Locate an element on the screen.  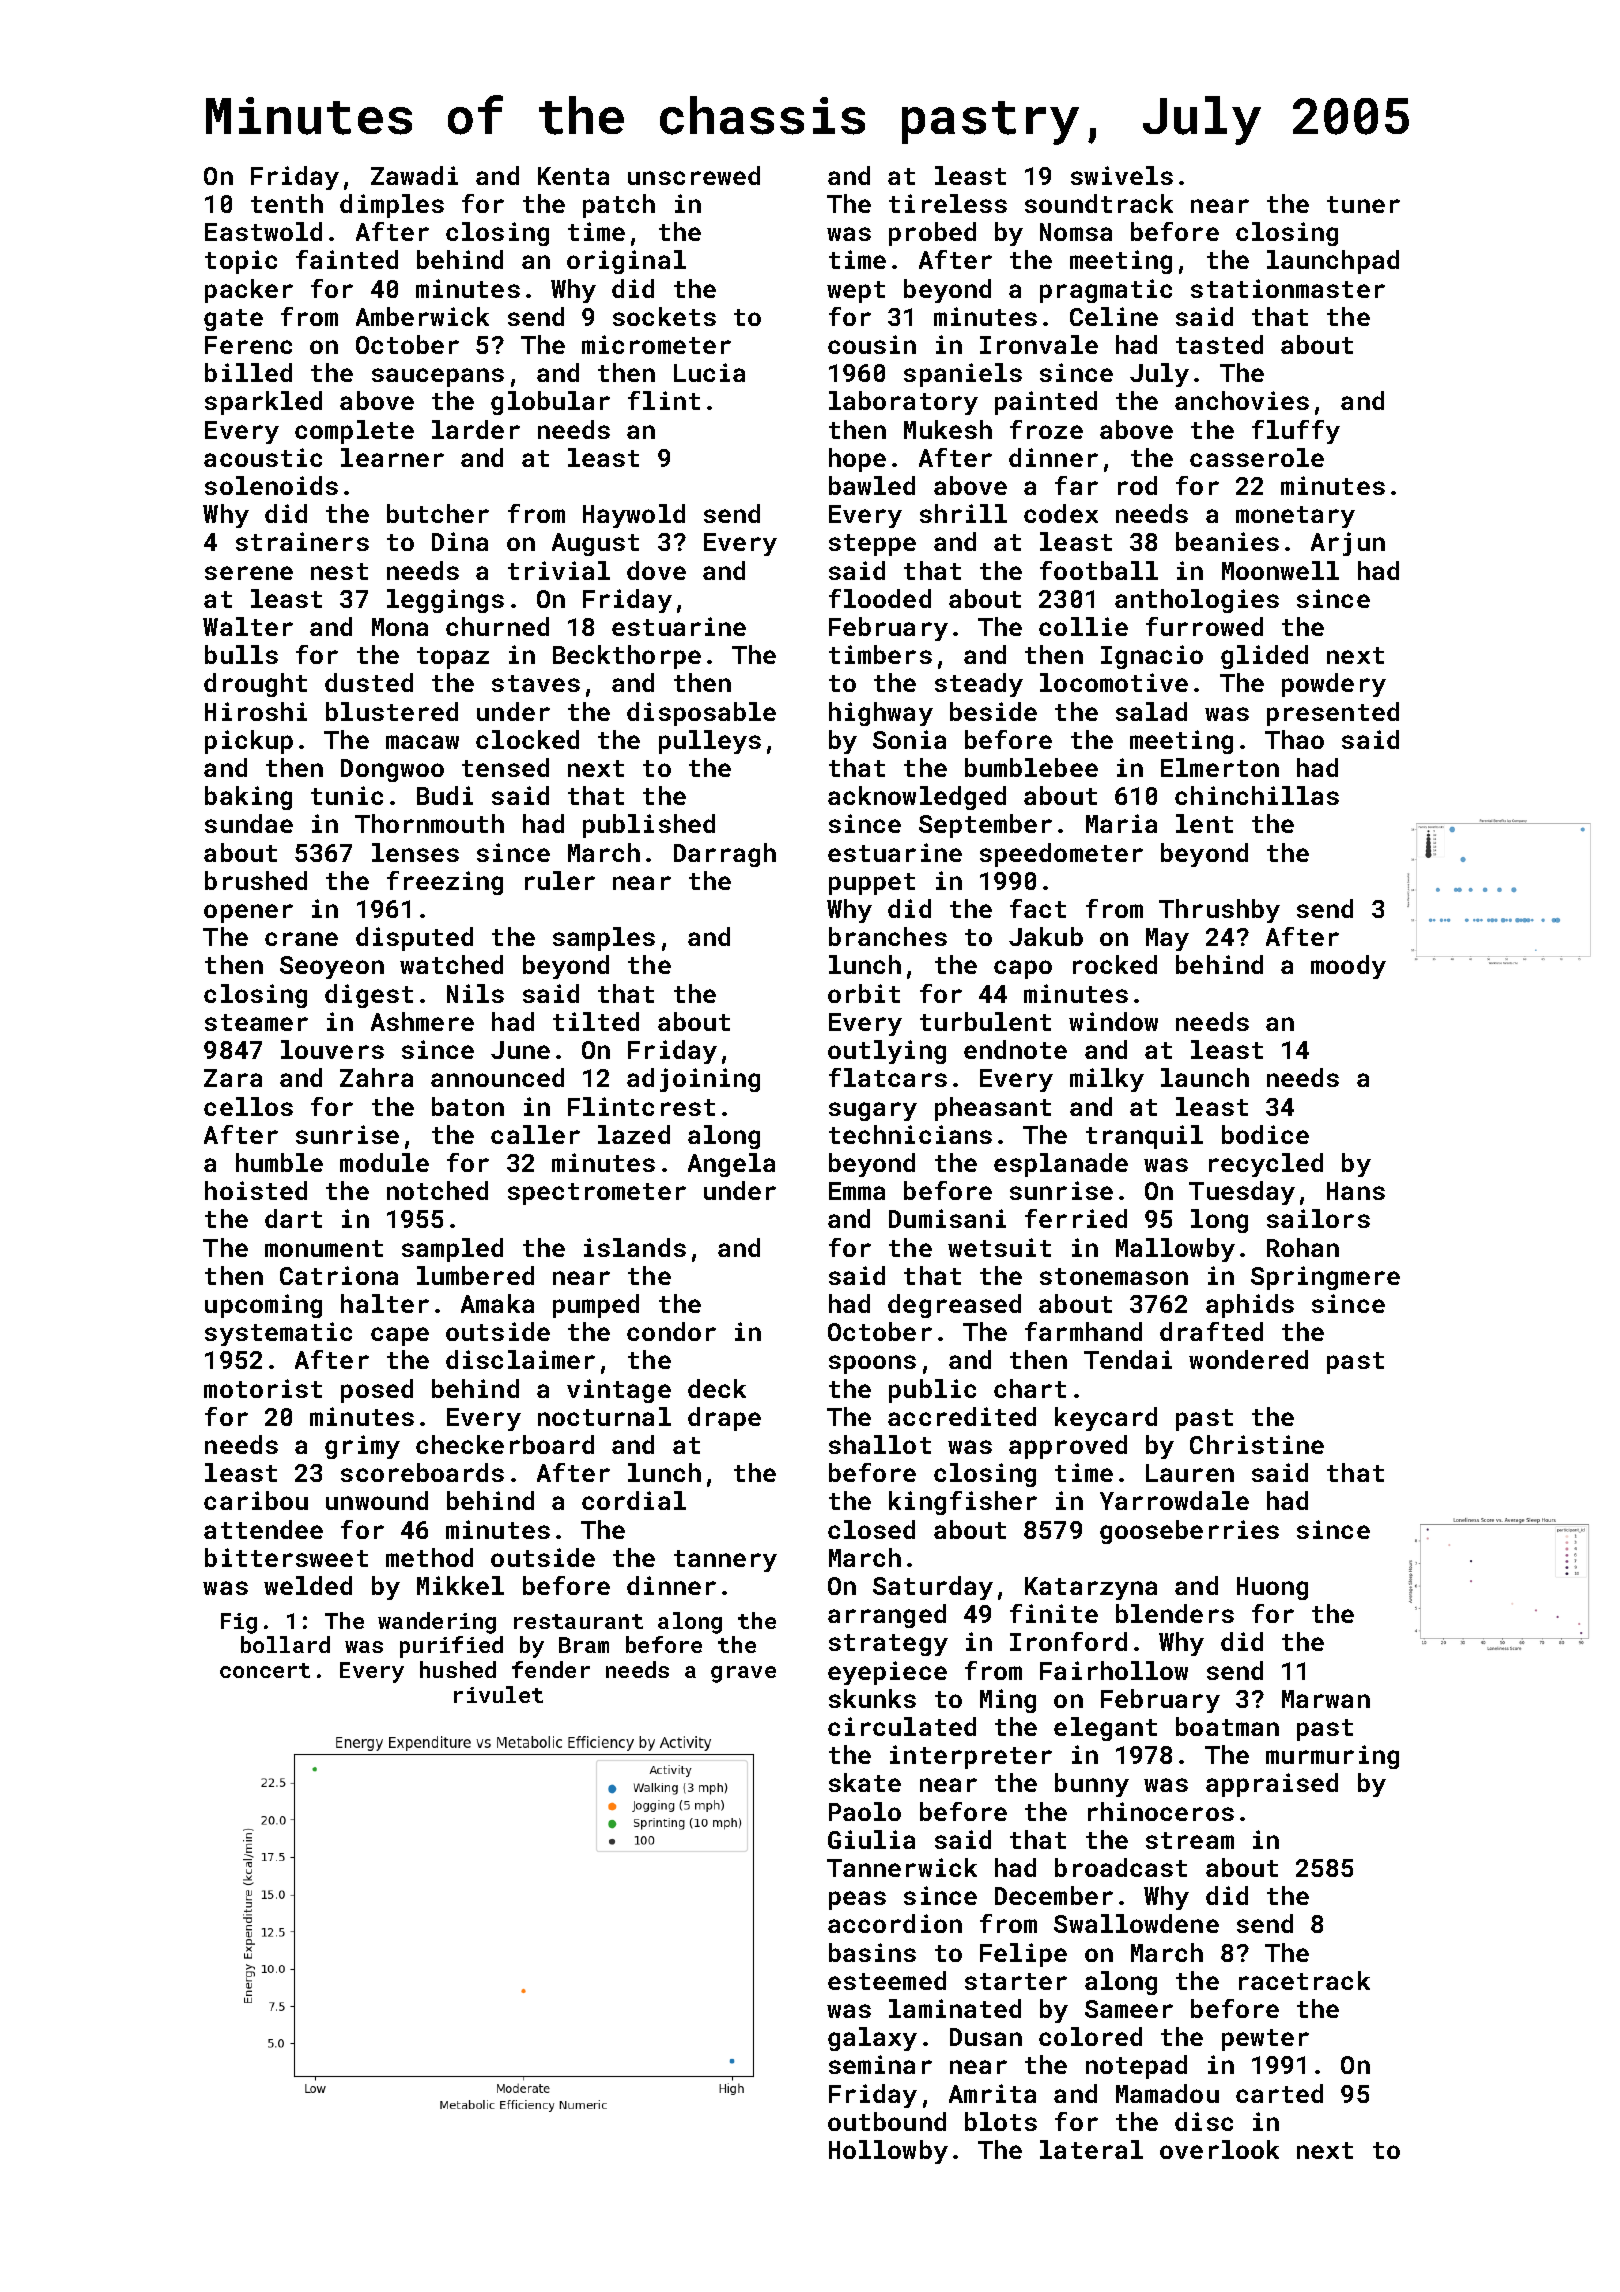
tenth is located at coordinates (287, 203).
